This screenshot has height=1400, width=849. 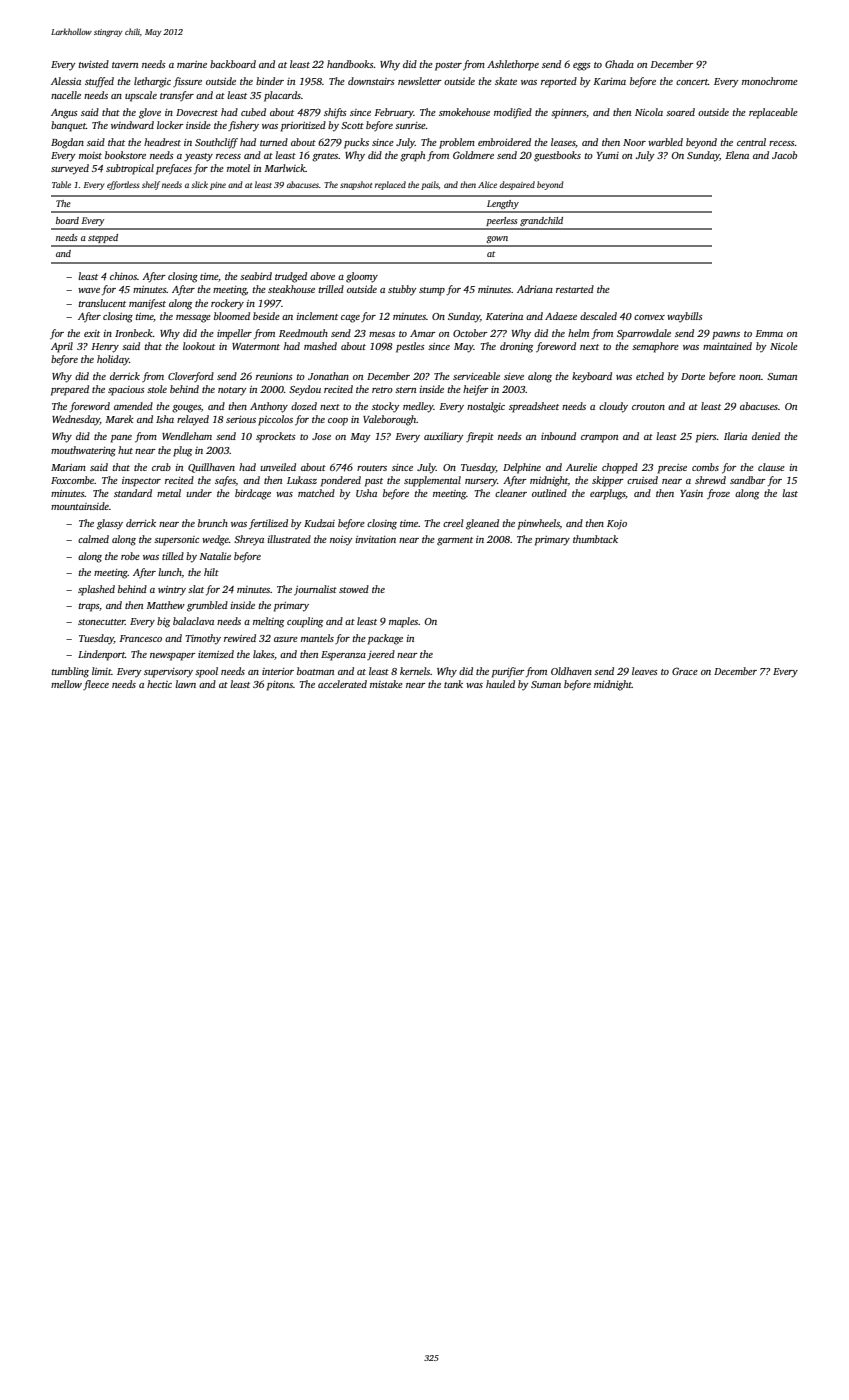 I want to click on maples, so click(x=403, y=622).
